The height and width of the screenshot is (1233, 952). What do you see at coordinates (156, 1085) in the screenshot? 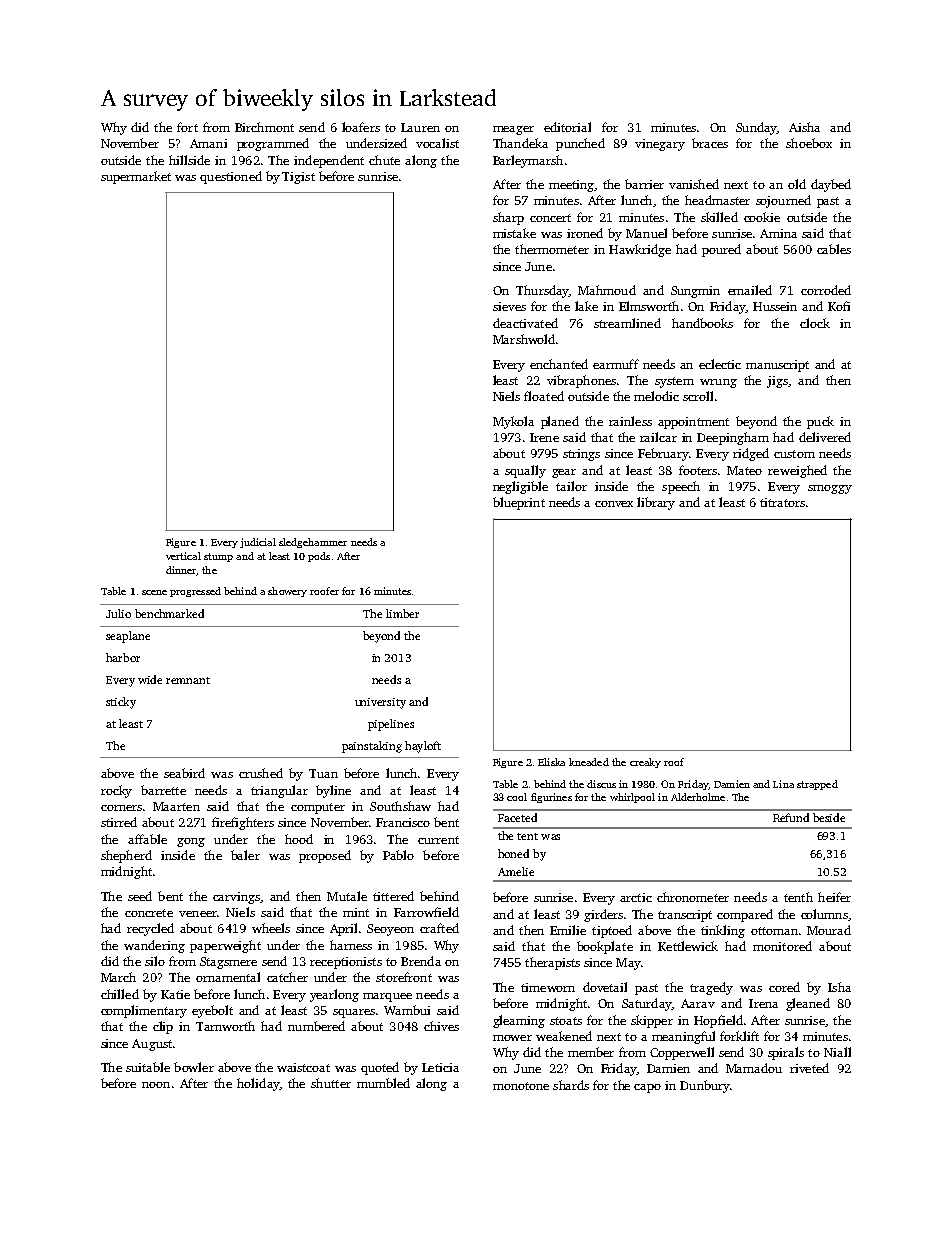
I see `noon` at bounding box center [156, 1085].
